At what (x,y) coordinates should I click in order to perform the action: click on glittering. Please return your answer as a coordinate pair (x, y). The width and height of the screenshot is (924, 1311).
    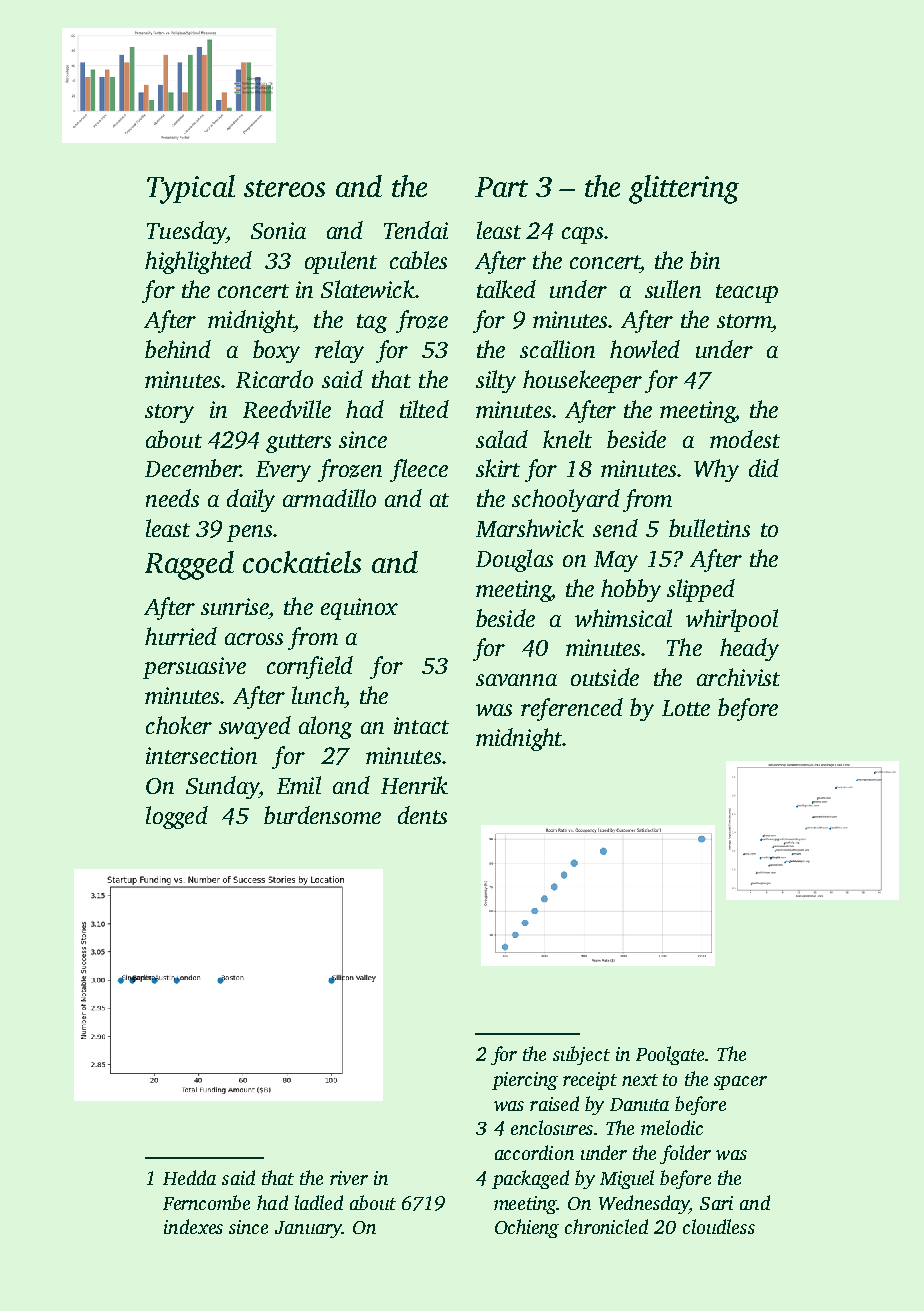
    Looking at the image, I should click on (684, 189).
